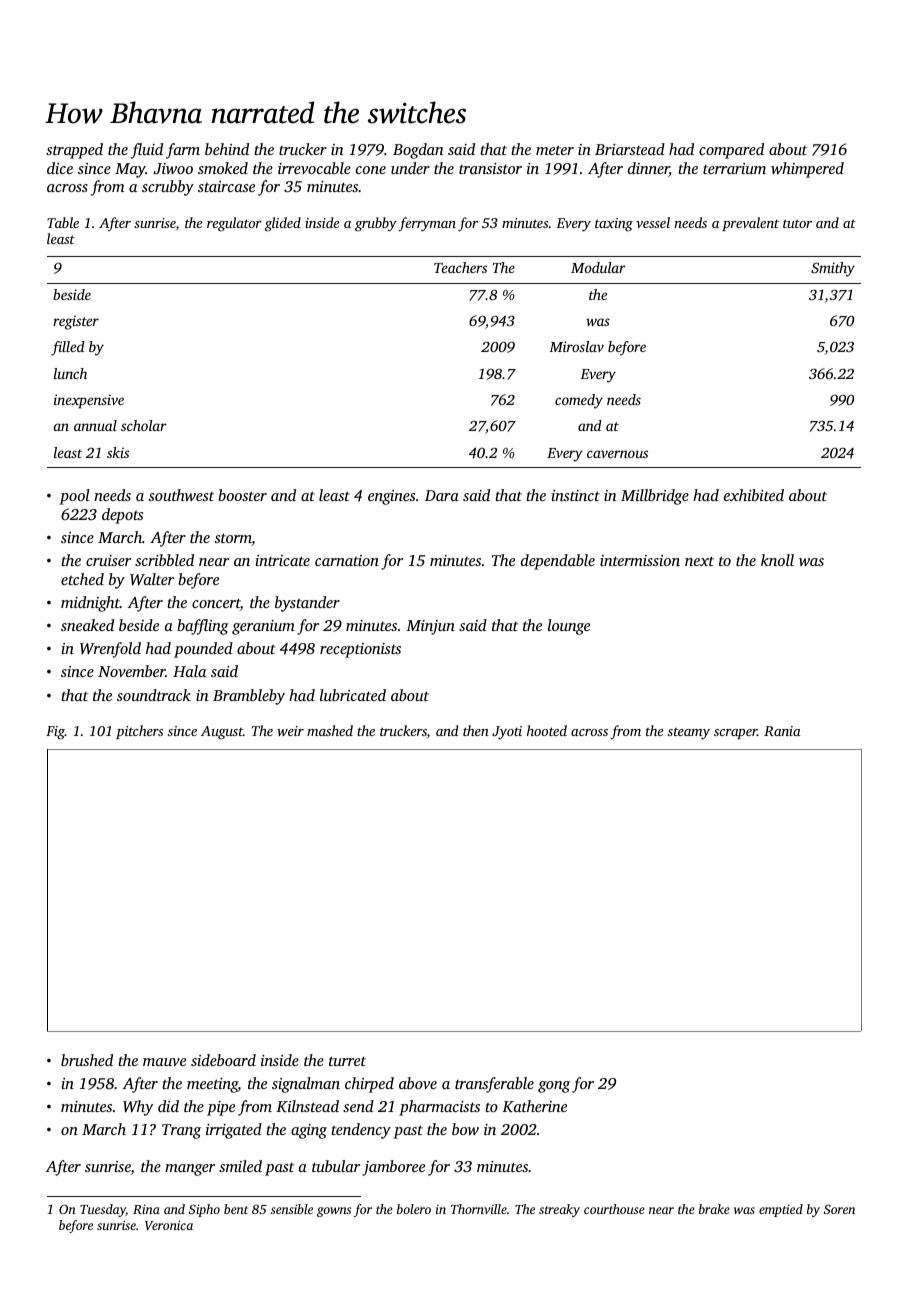  I want to click on mashed, so click(330, 730).
